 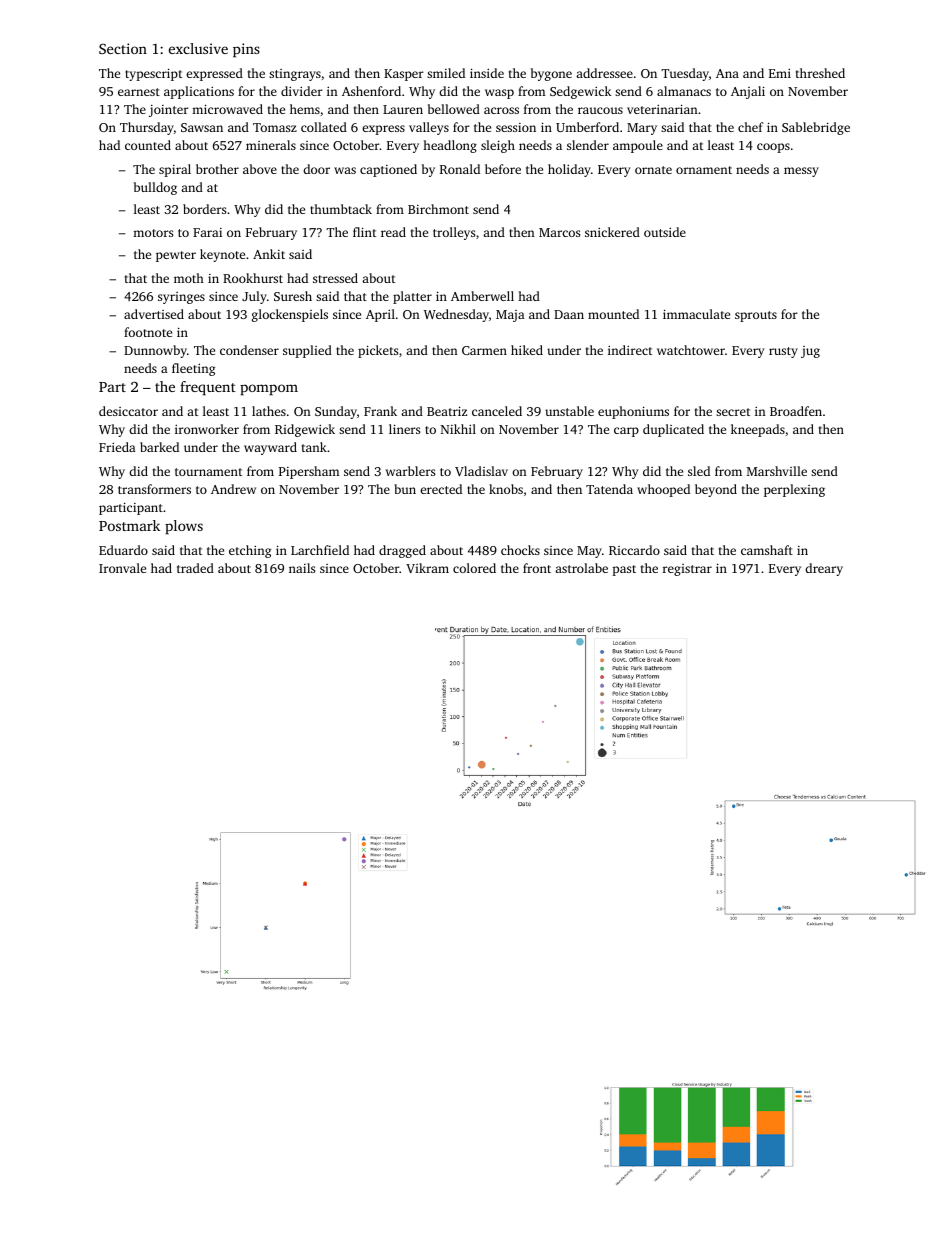 What do you see at coordinates (427, 568) in the screenshot?
I see `Vikram` at bounding box center [427, 568].
